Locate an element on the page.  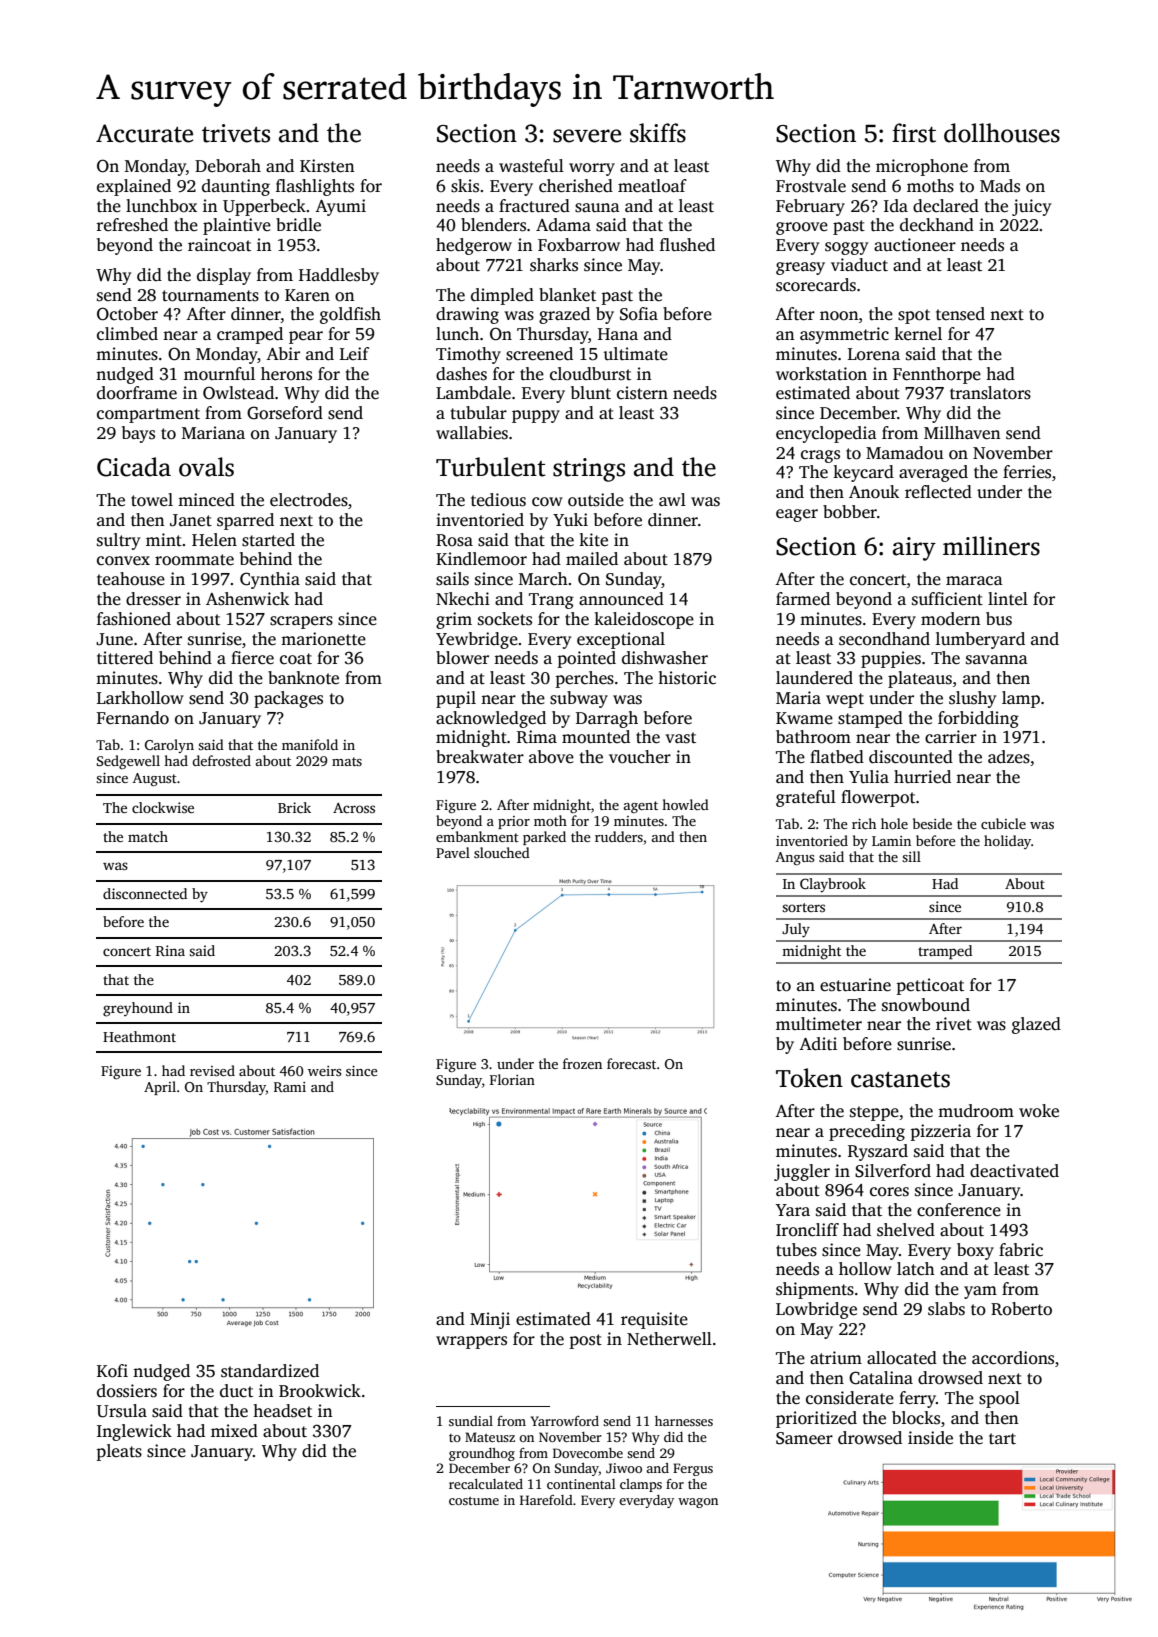
ferries is located at coordinates (1027, 472).
